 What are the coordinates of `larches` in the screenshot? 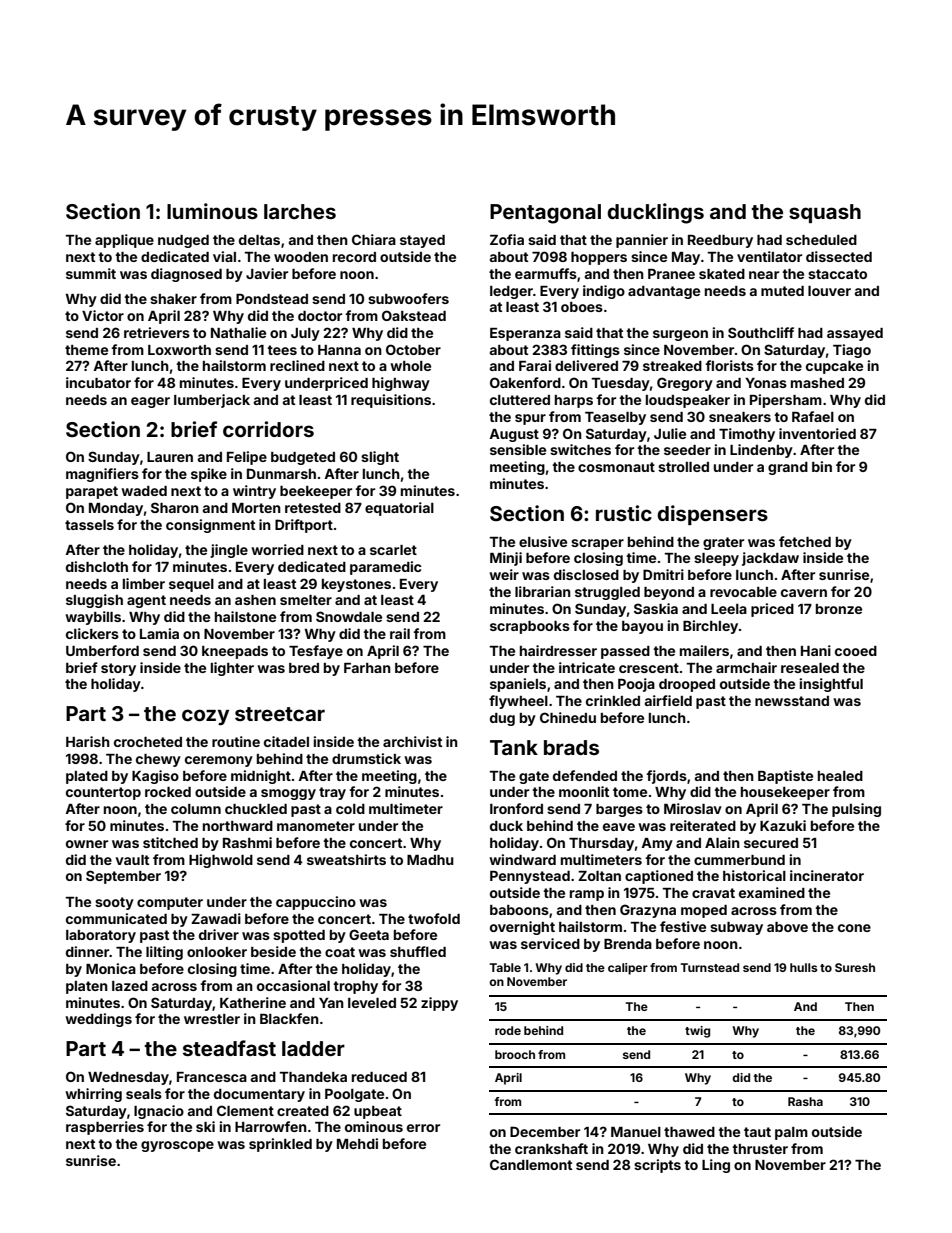 It's located at (300, 211).
